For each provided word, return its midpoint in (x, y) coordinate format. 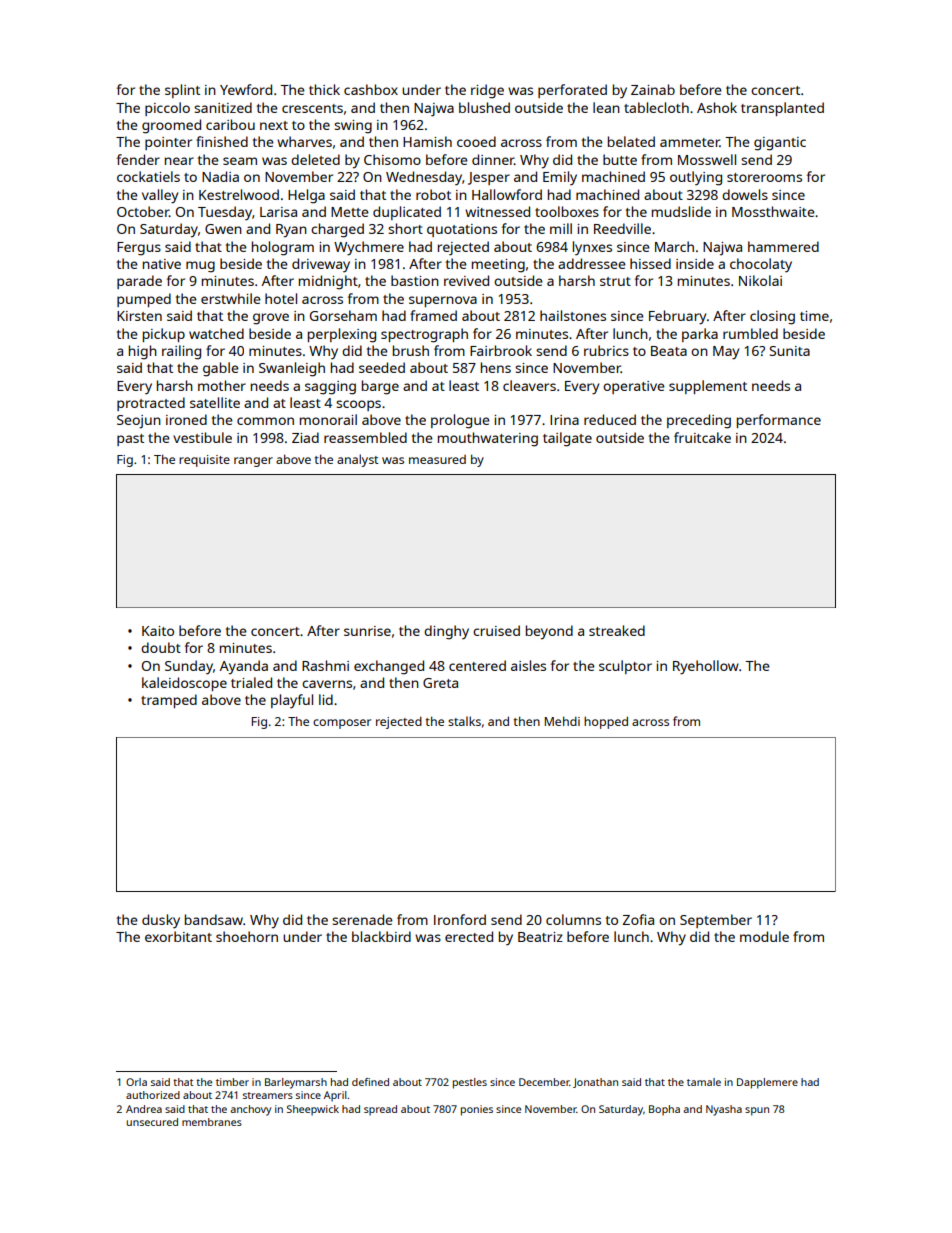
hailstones (573, 315)
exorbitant (178, 936)
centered (477, 665)
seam (240, 161)
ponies (477, 1110)
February (677, 317)
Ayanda (244, 667)
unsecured (152, 1122)
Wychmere (369, 248)
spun (757, 1111)
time (814, 316)
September (716, 921)
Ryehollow (706, 667)
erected (469, 936)
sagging (330, 388)
